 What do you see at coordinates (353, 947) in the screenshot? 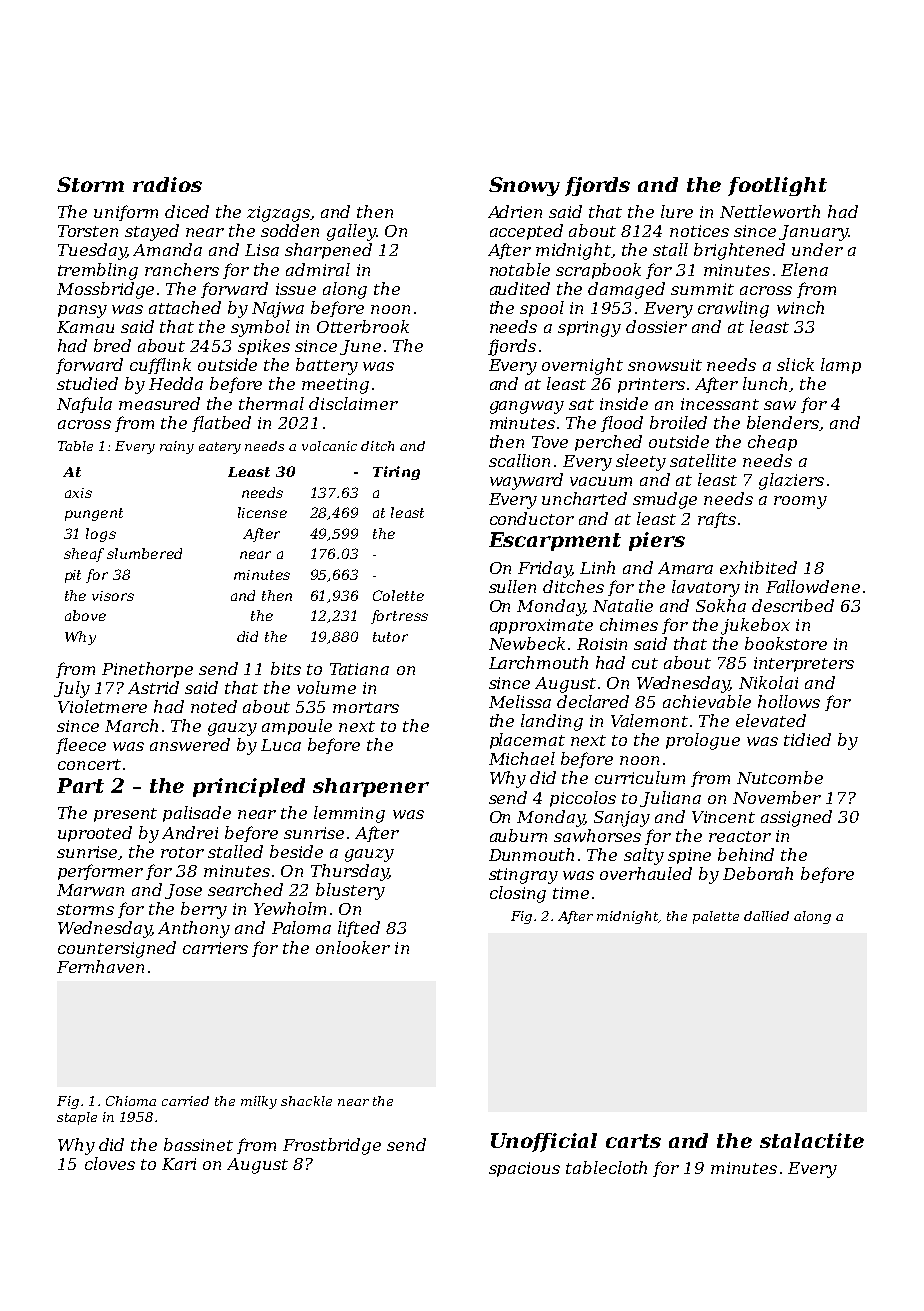
I see `onlooker` at bounding box center [353, 947].
